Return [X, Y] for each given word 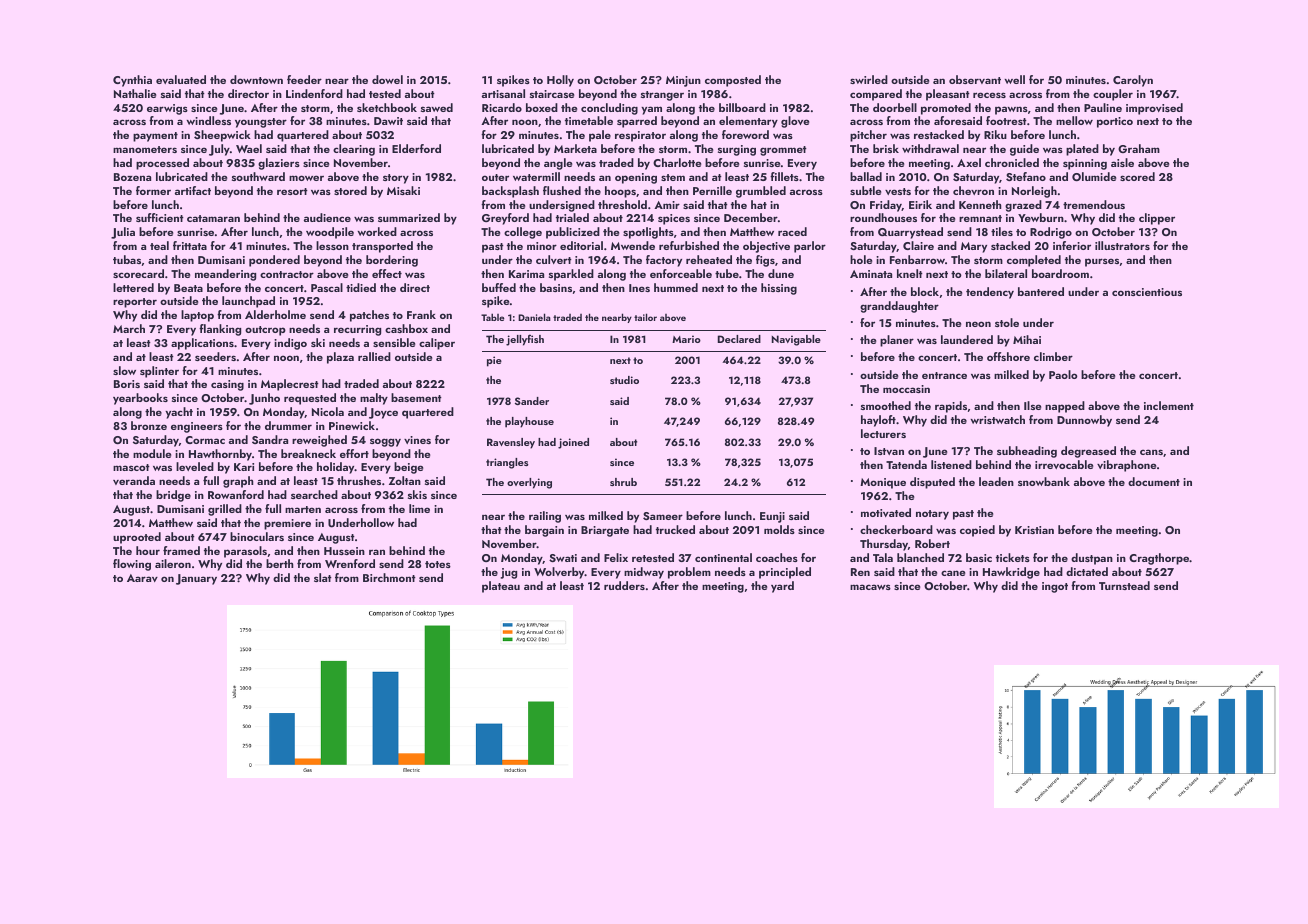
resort [292, 191]
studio [624, 380]
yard [782, 587]
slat [323, 577]
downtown [256, 79]
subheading [1027, 452]
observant [975, 79]
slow [124, 370]
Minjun [683, 81]
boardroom [1060, 273]
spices [674, 219]
